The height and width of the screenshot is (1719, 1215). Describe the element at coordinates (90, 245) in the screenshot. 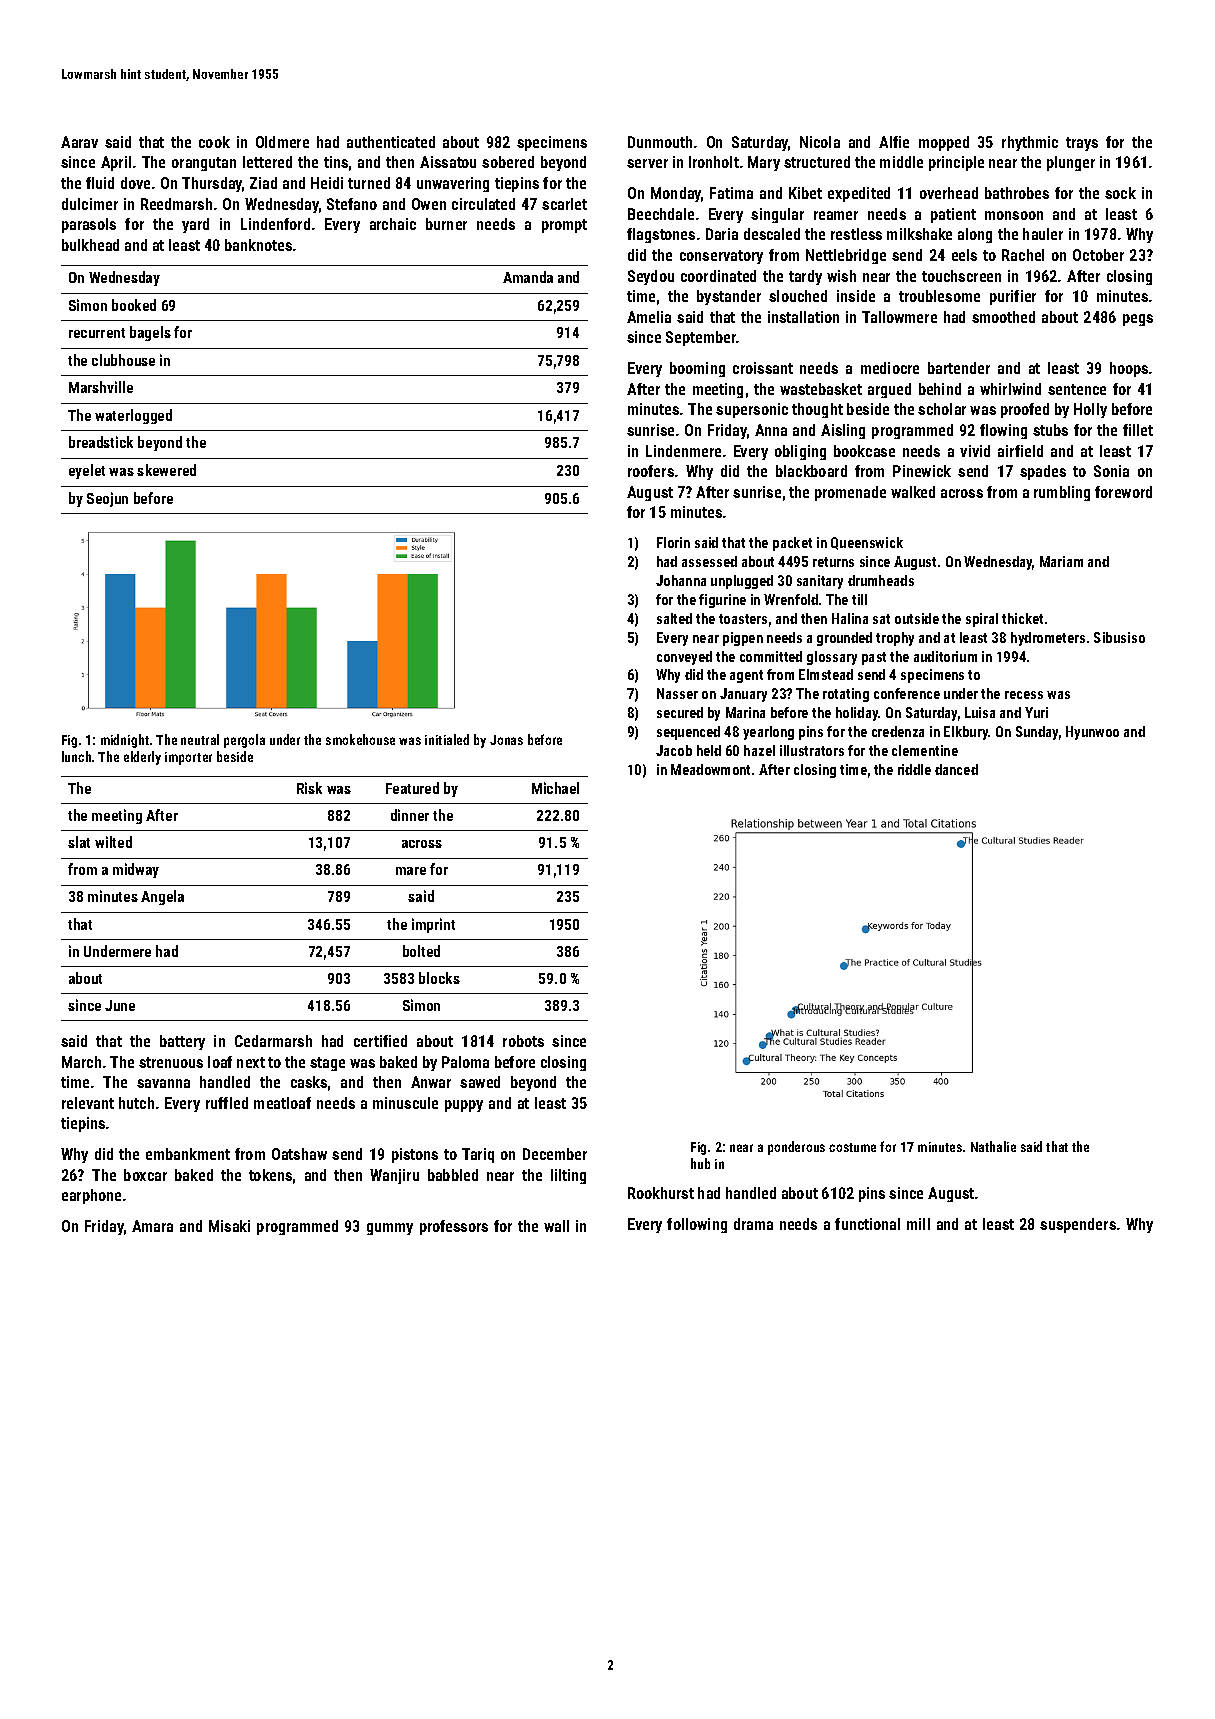

I see `bulkhead` at that location.
